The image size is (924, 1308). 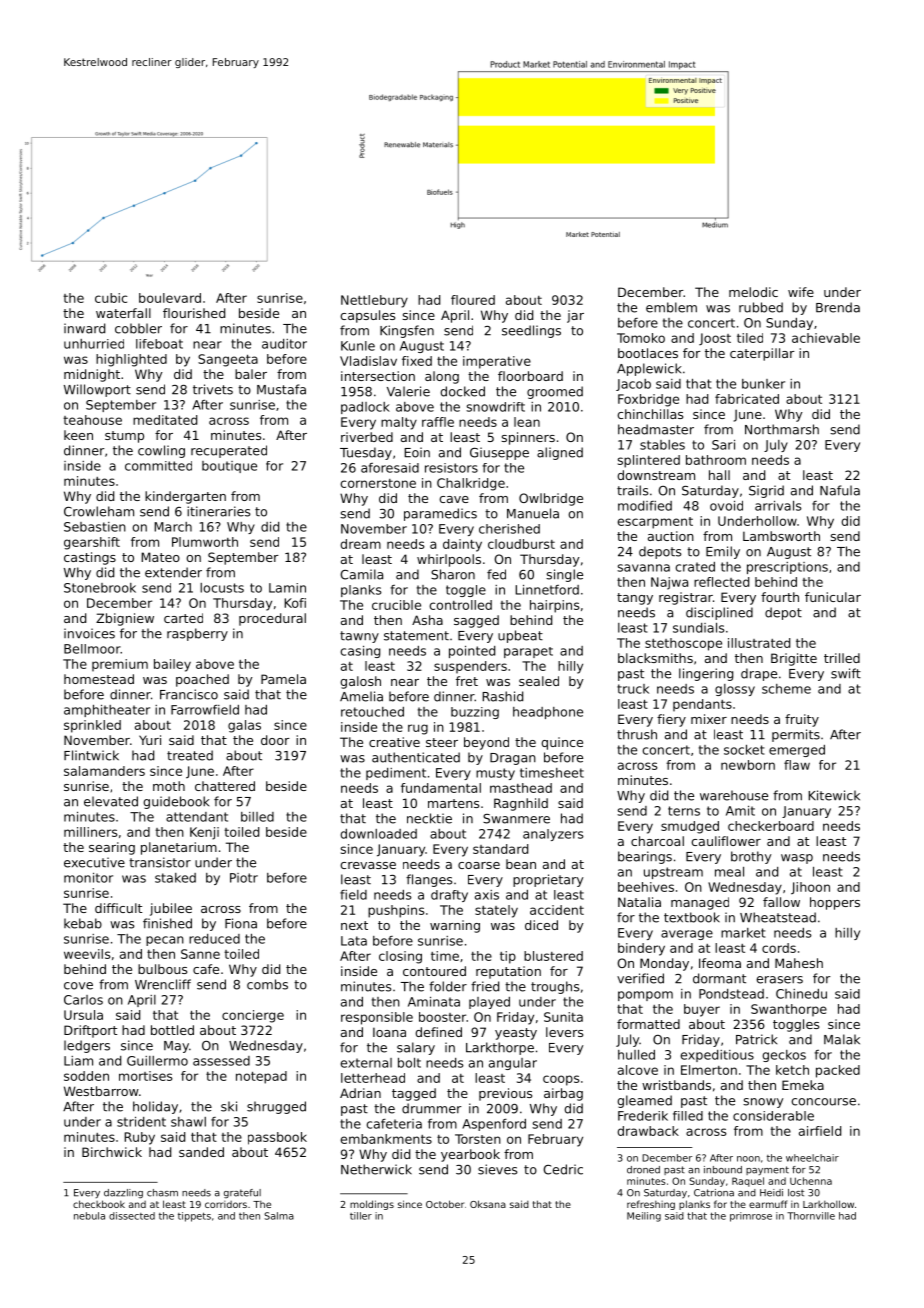 What do you see at coordinates (360, 544) in the screenshot?
I see `dream` at bounding box center [360, 544].
